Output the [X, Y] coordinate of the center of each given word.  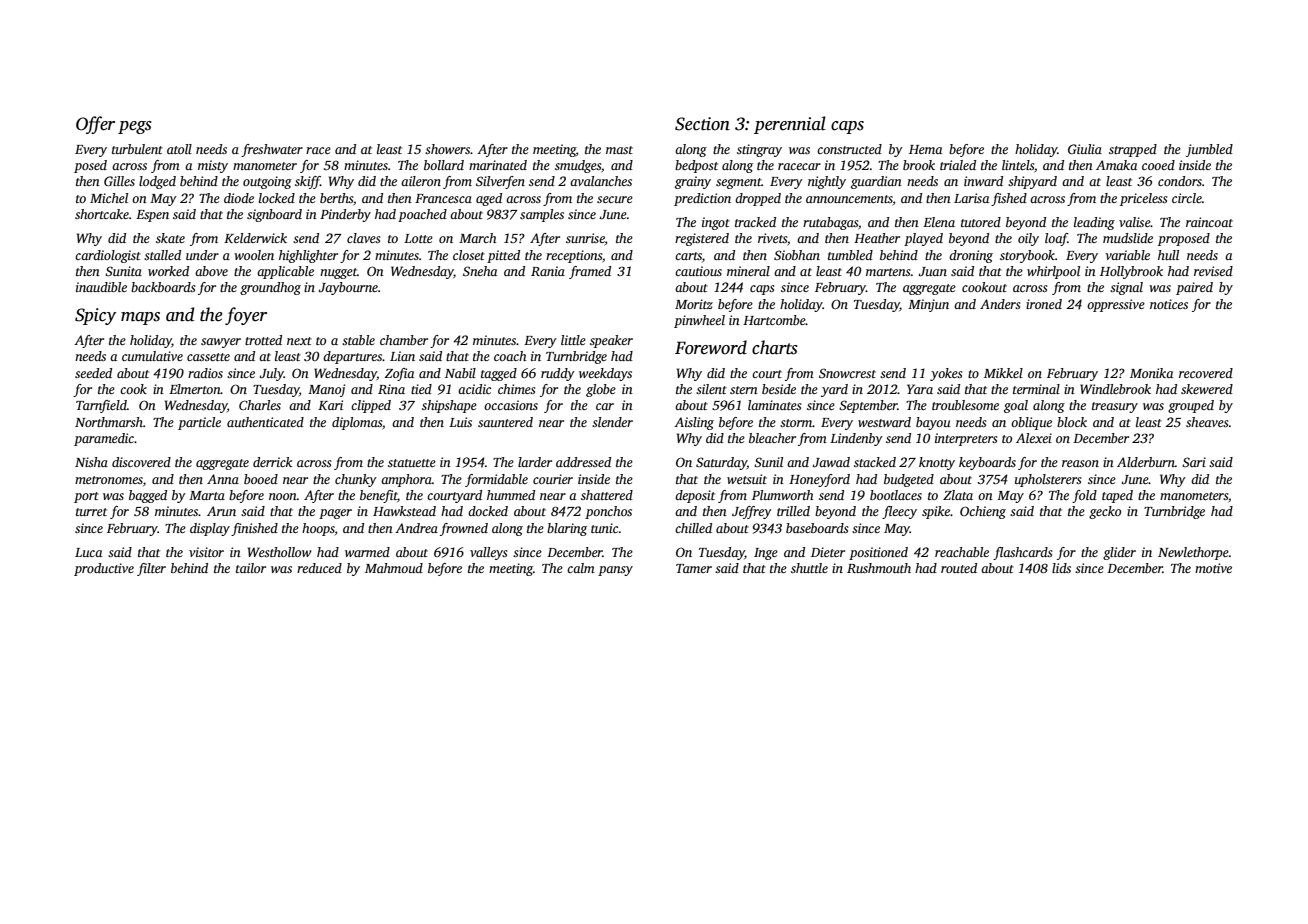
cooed [1158, 165]
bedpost [696, 166]
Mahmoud [394, 568]
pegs [135, 127]
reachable [962, 552]
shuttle [809, 568]
